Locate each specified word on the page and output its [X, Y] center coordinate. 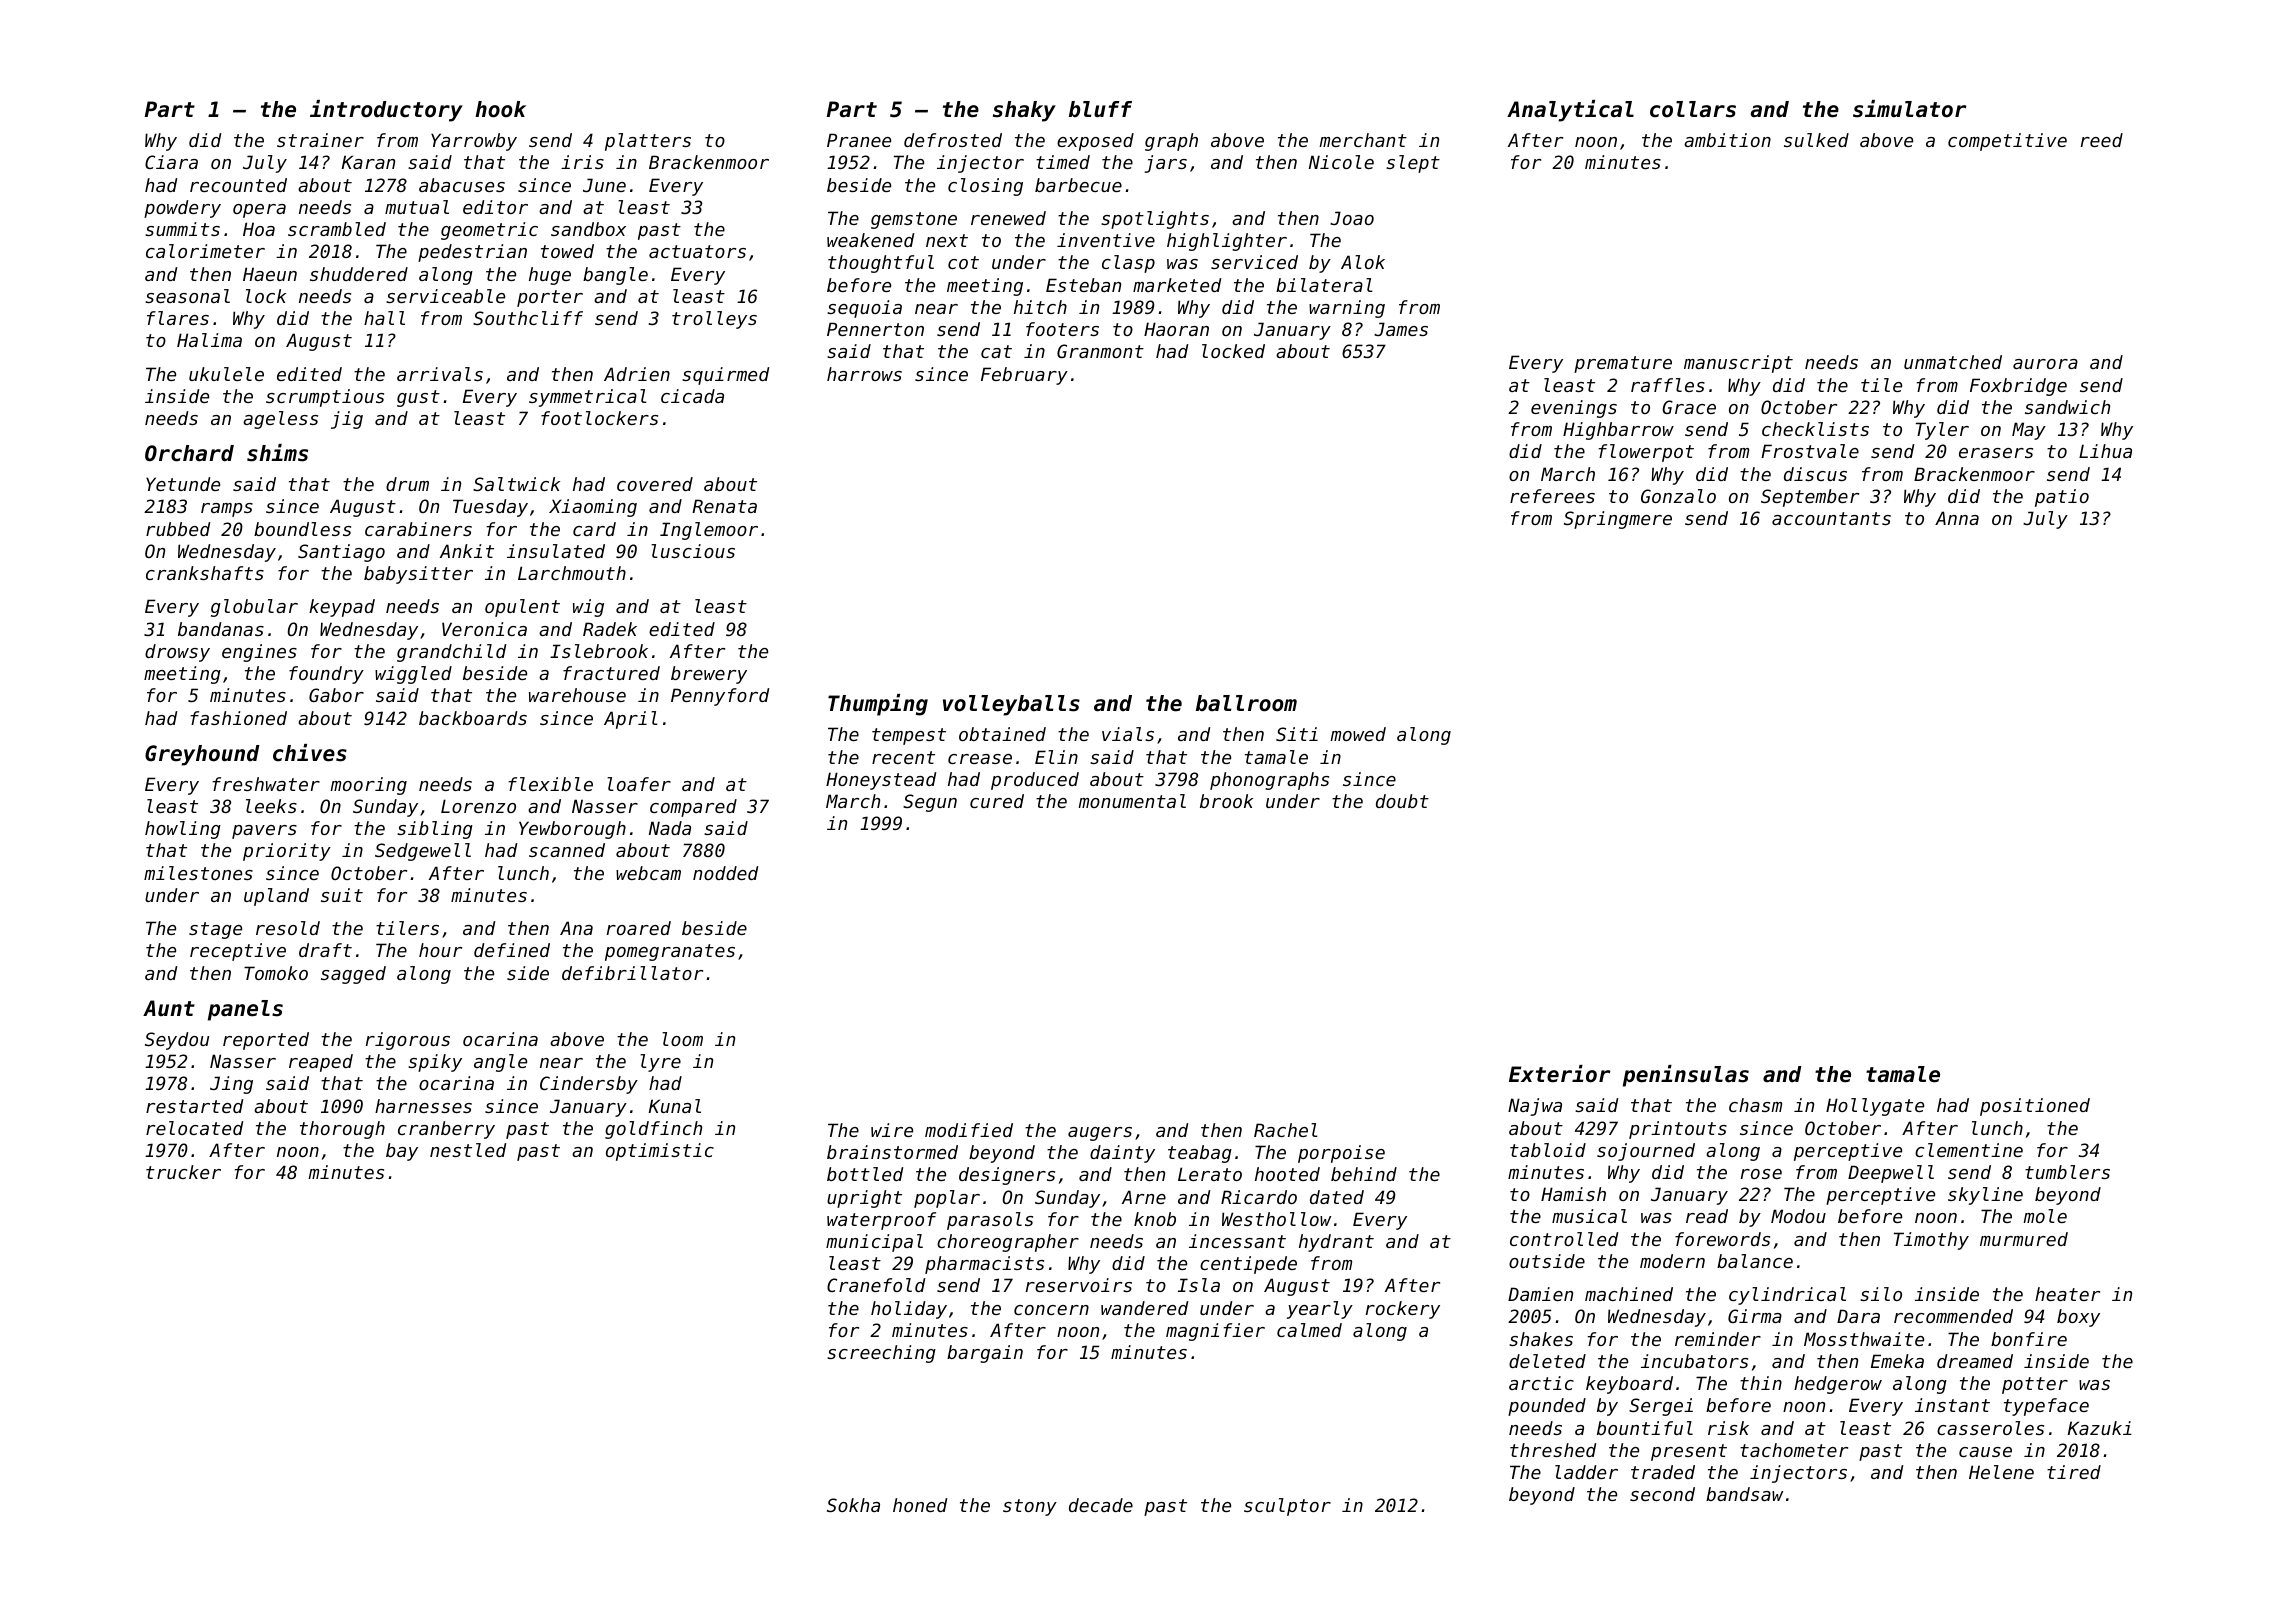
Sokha [853, 1505]
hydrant [1336, 1243]
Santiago [341, 553]
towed [567, 251]
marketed [1177, 285]
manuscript [1738, 364]
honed [920, 1505]
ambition [1727, 140]
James [1401, 329]
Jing [231, 1085]
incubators [1694, 1361]
